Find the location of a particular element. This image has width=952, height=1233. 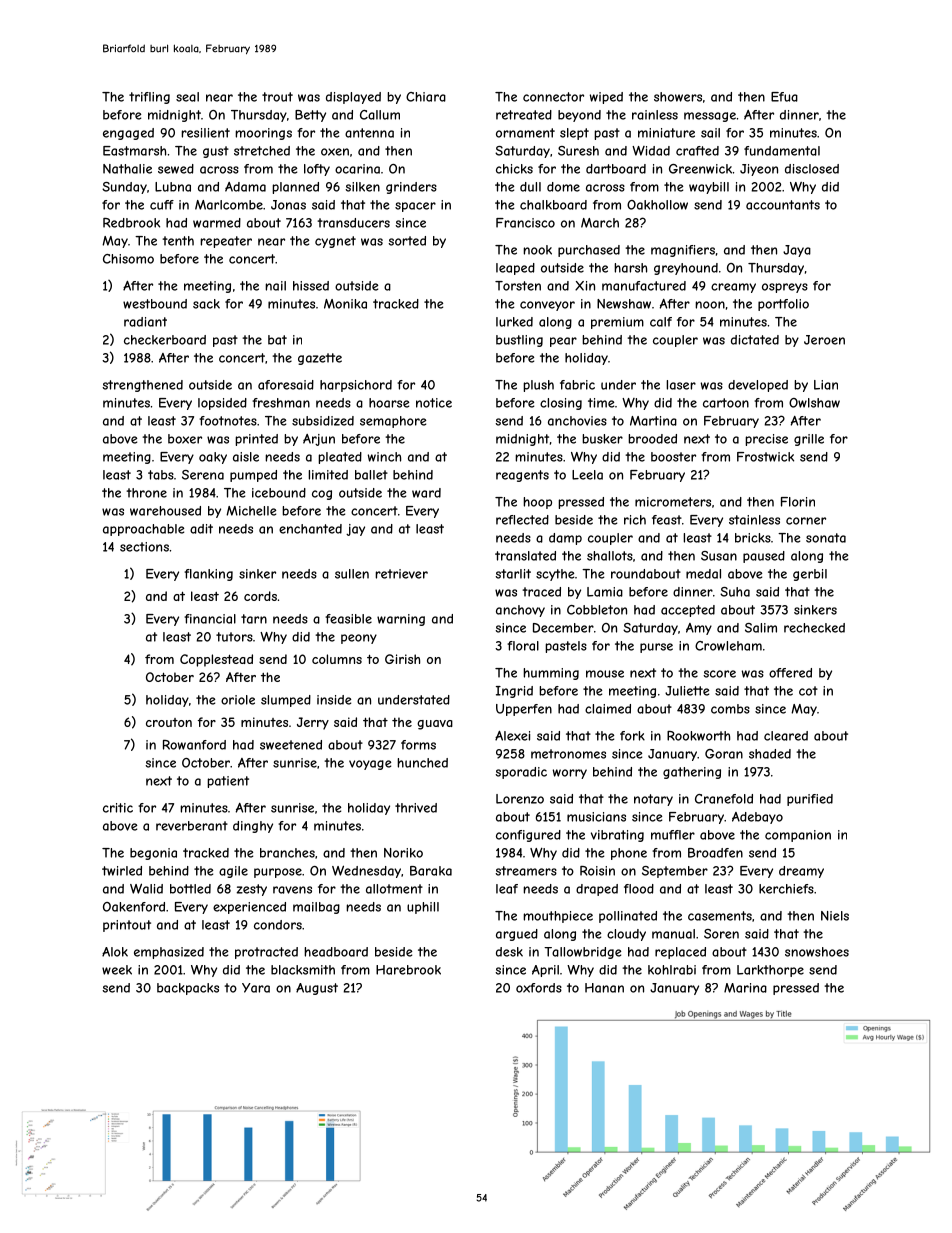

bricks is located at coordinates (753, 538).
